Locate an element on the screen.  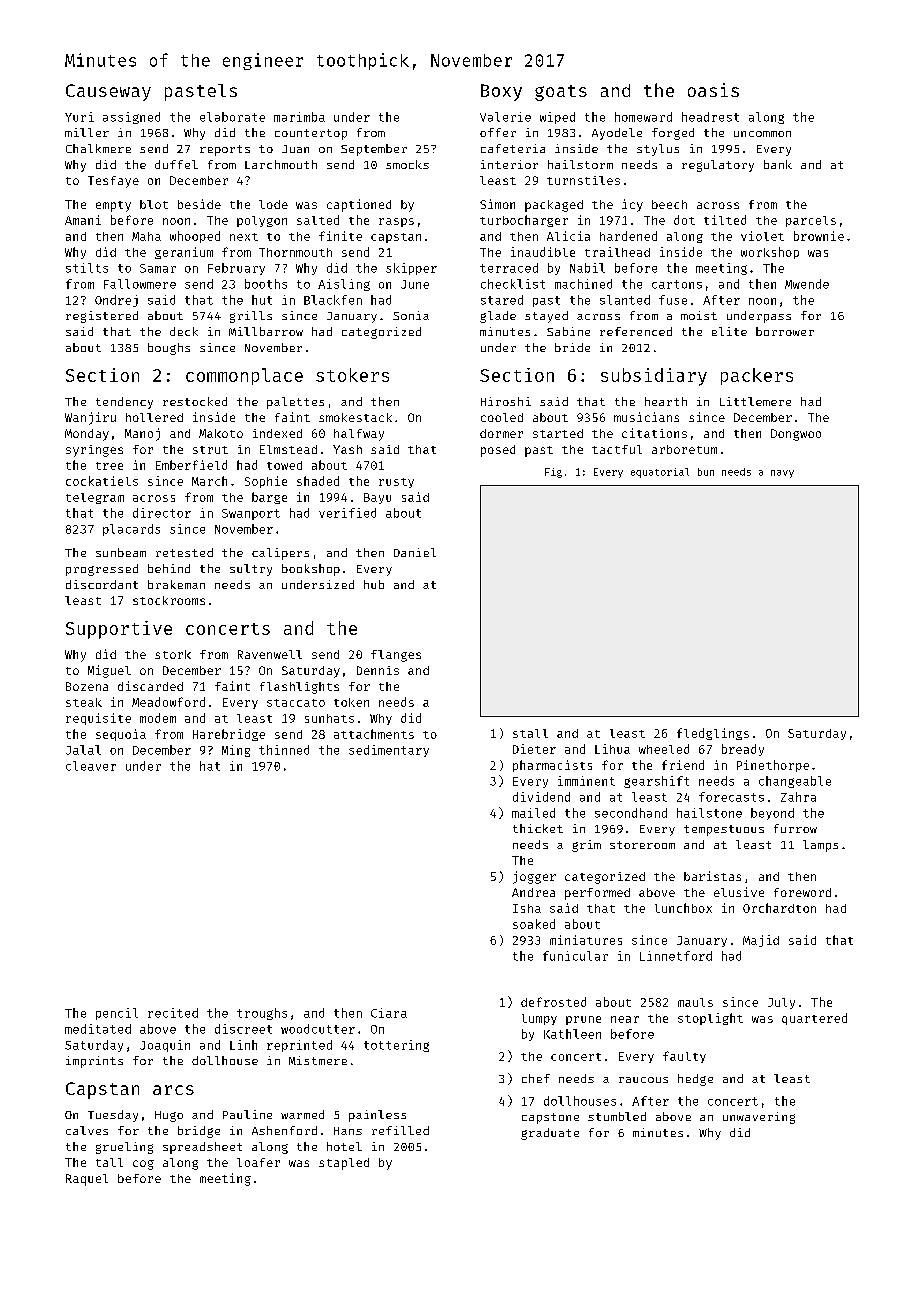
Daniel is located at coordinates (415, 552).
